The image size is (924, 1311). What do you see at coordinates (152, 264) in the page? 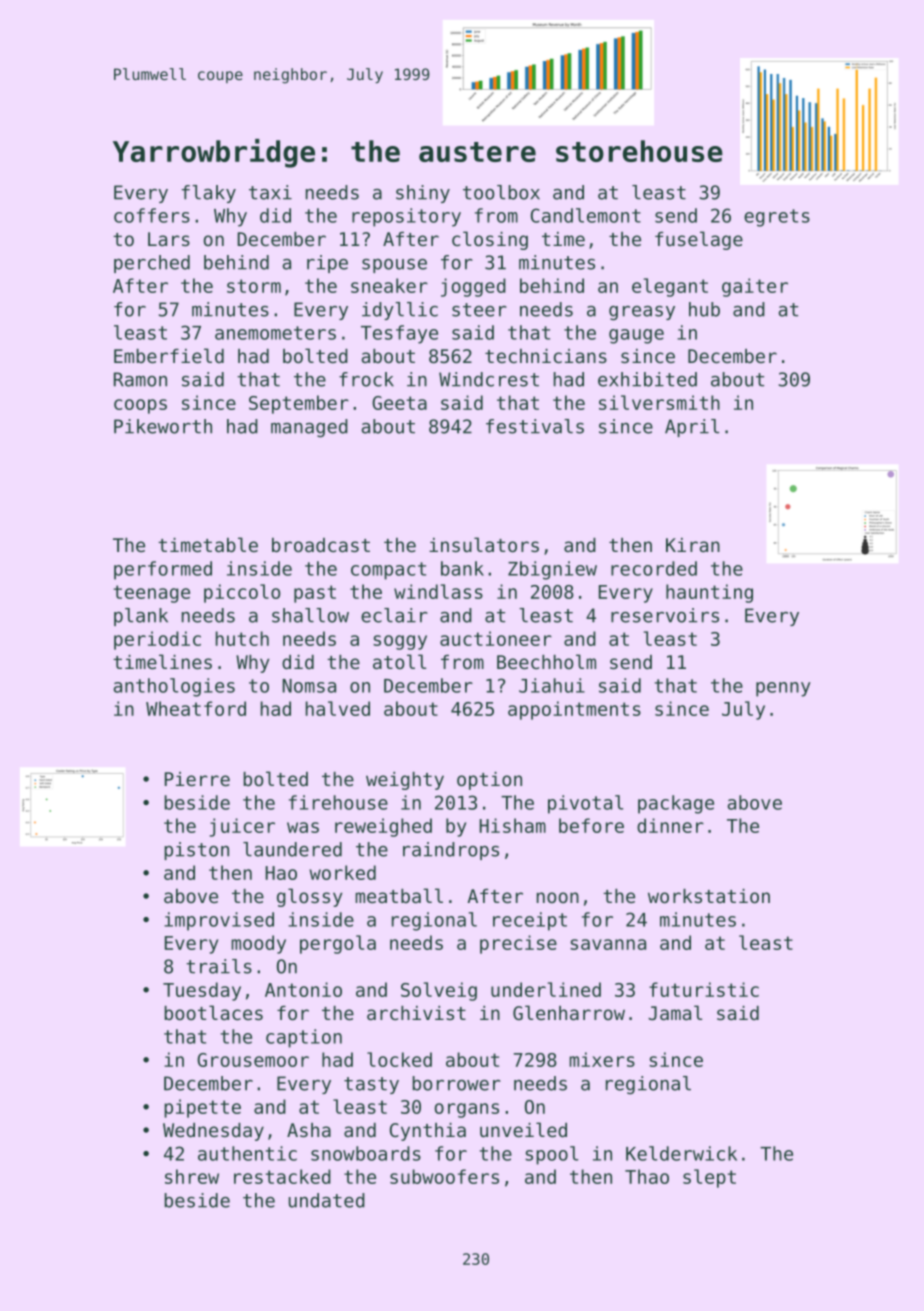
I see `perched` at bounding box center [152, 264].
